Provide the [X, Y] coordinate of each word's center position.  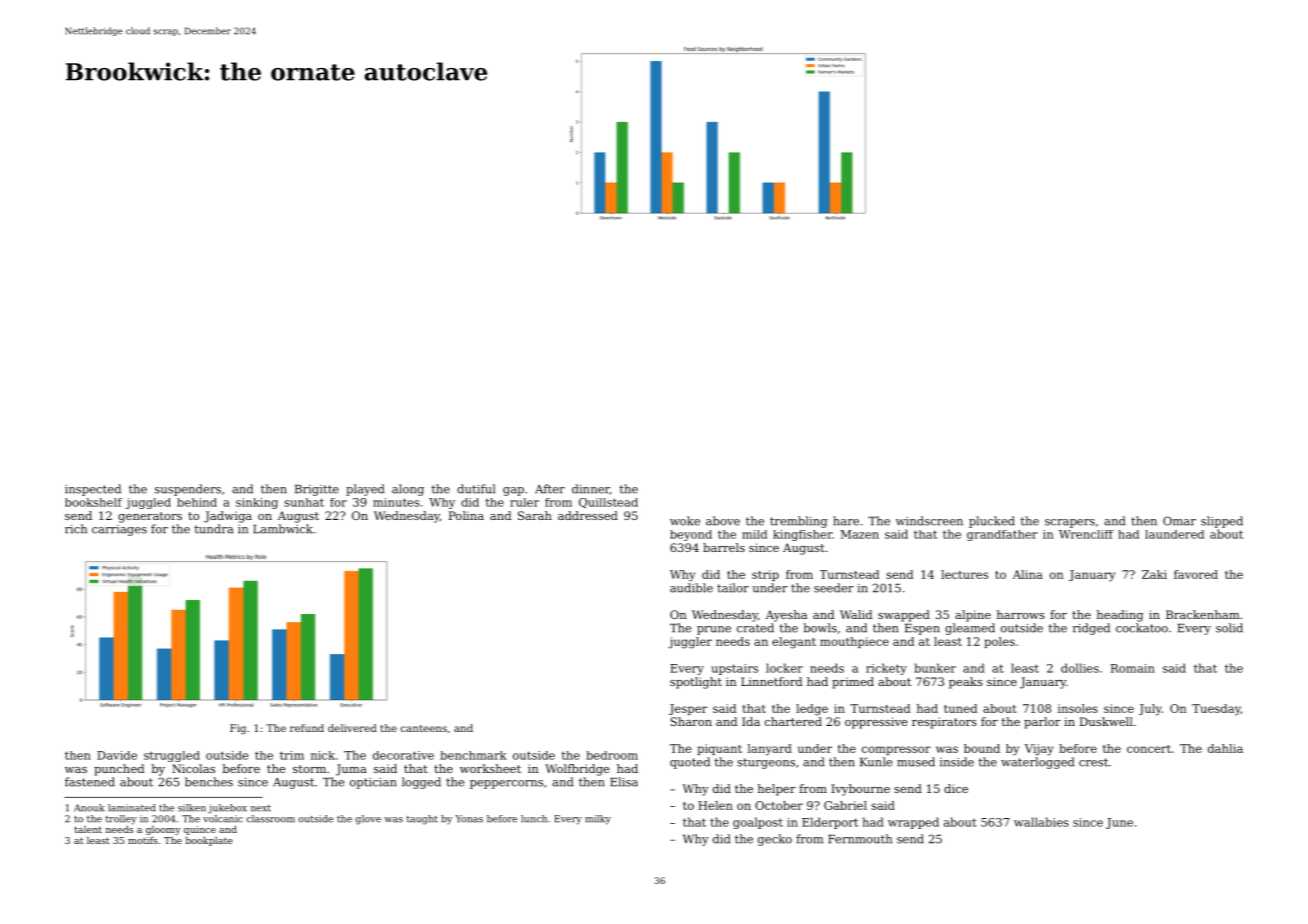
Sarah [535, 515]
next [261, 808]
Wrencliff [1086, 534]
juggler [690, 643]
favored [1196, 574]
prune [714, 630]
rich [76, 529]
